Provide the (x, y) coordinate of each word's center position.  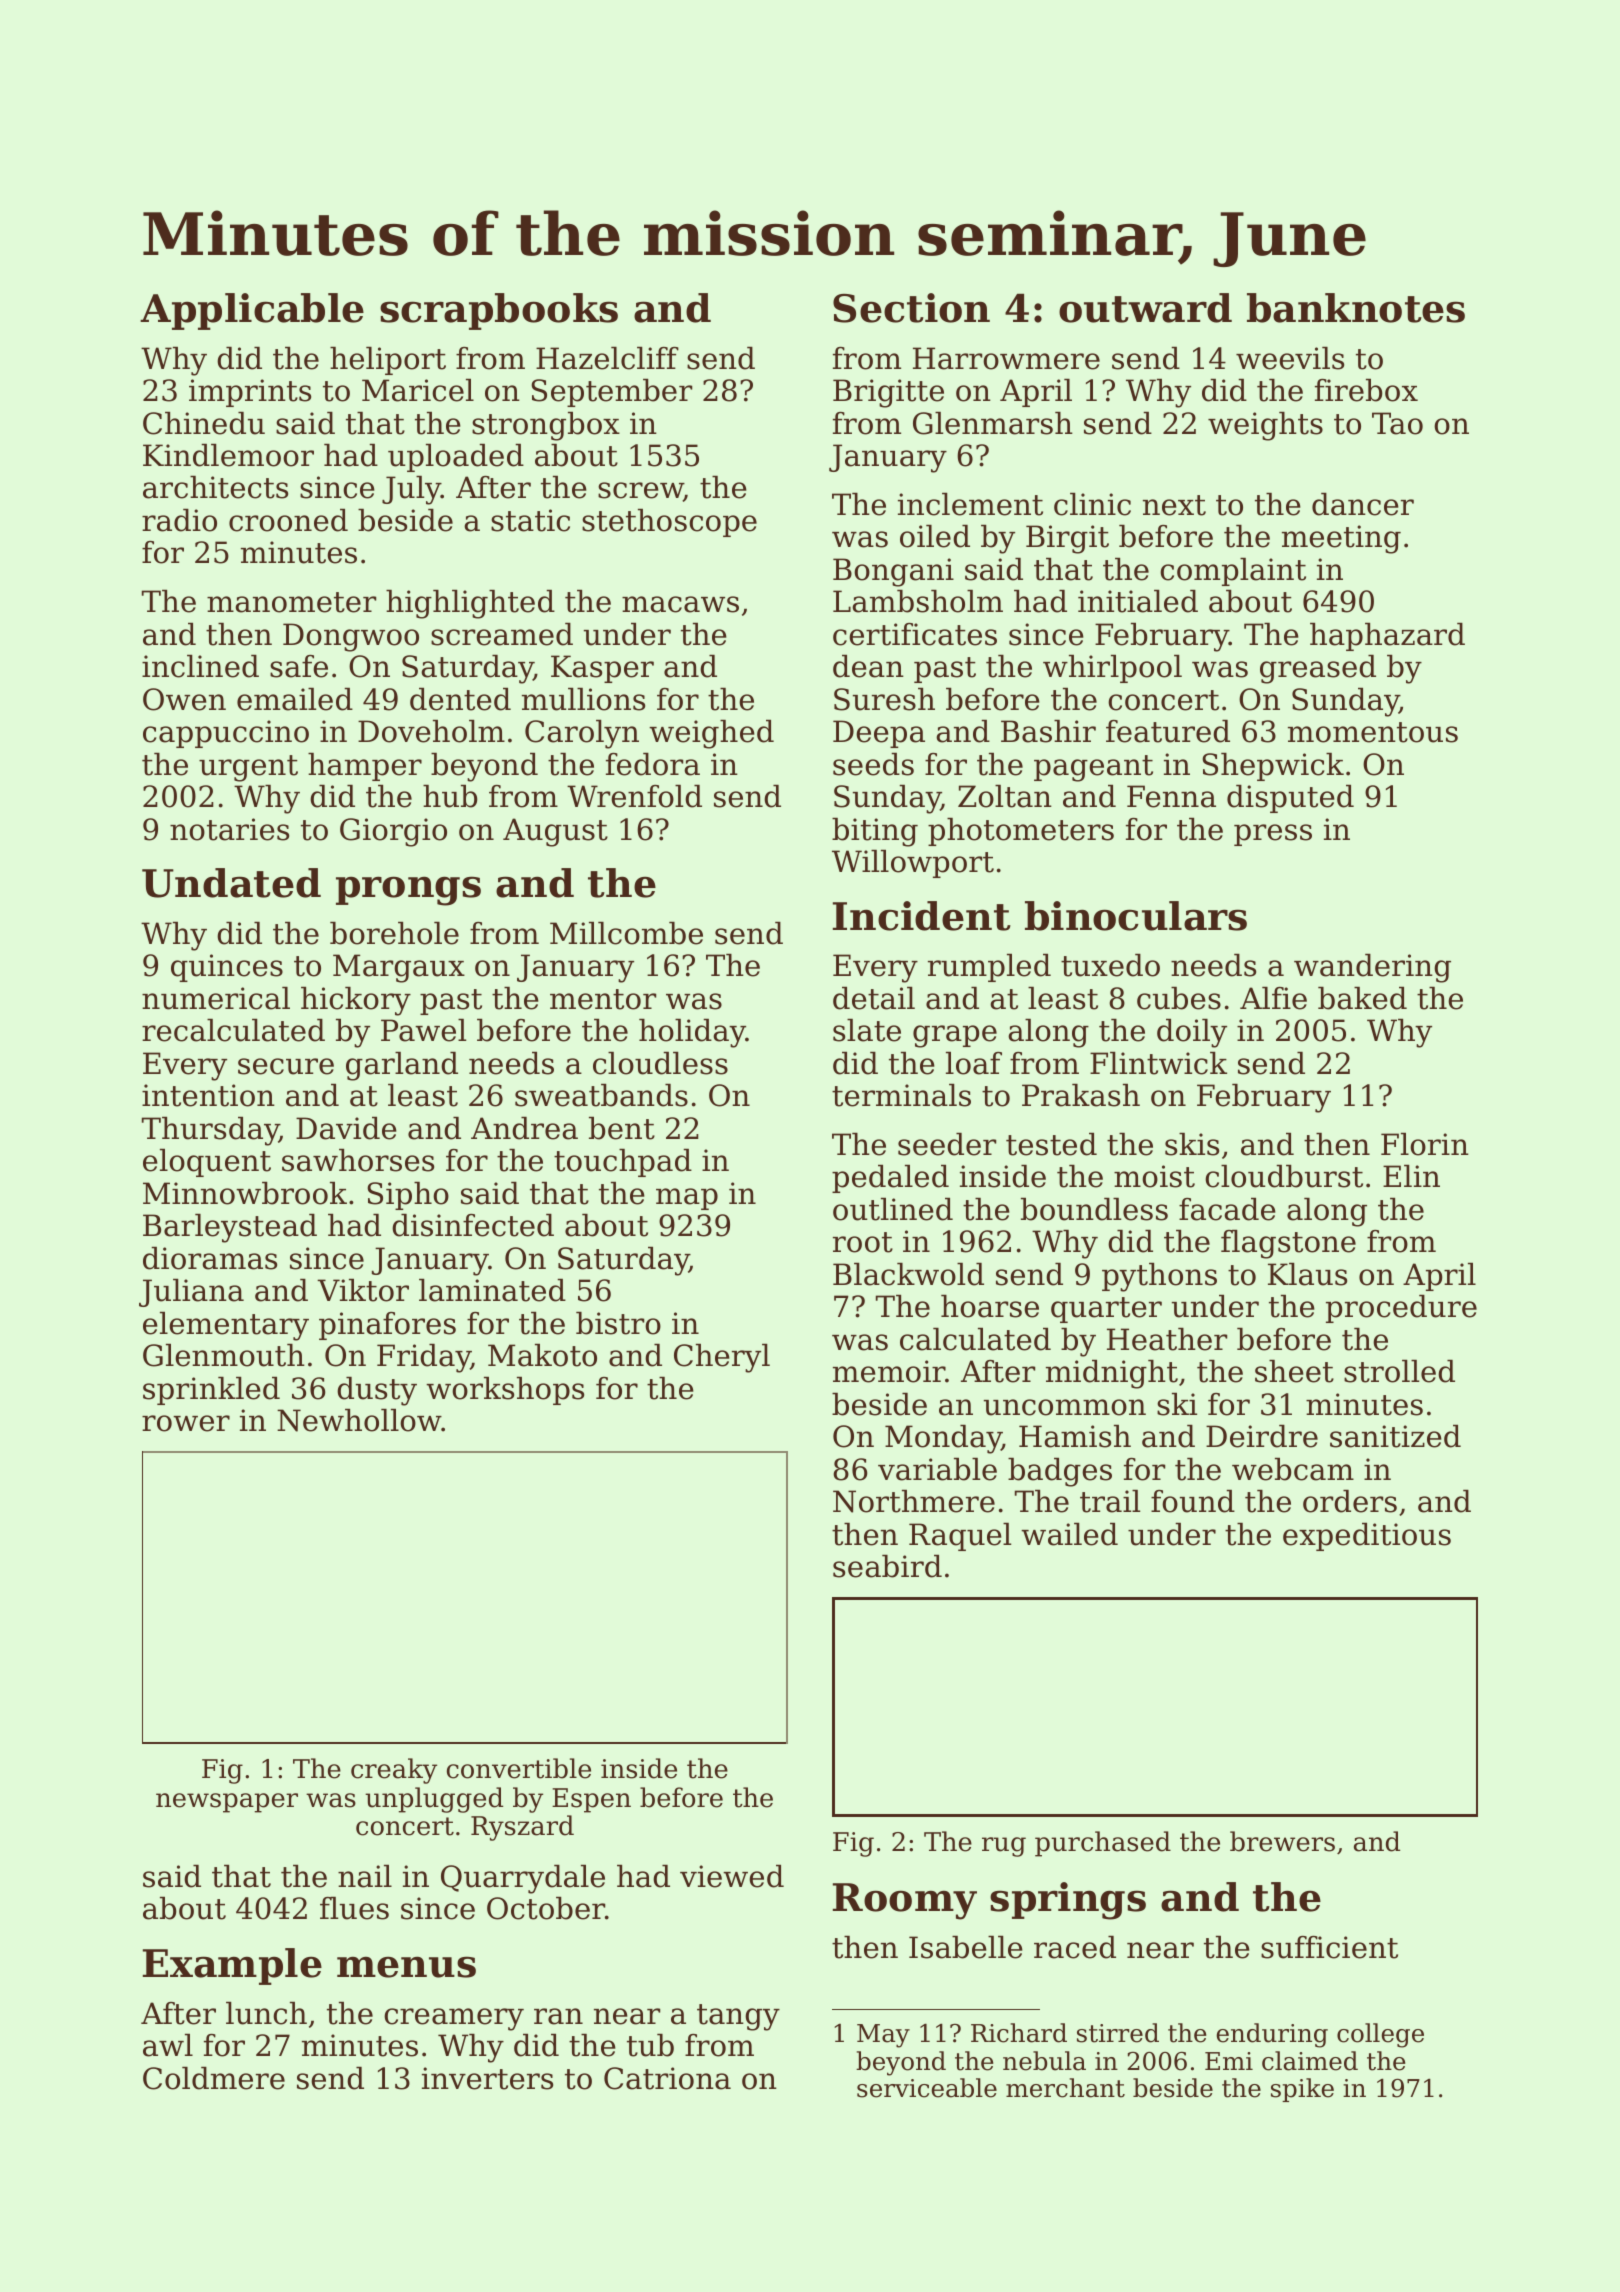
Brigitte (888, 393)
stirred (1118, 2033)
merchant (1065, 2088)
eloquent (207, 1163)
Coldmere (214, 2078)
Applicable (252, 311)
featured (1168, 731)
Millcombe (626, 933)
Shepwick (1273, 767)
